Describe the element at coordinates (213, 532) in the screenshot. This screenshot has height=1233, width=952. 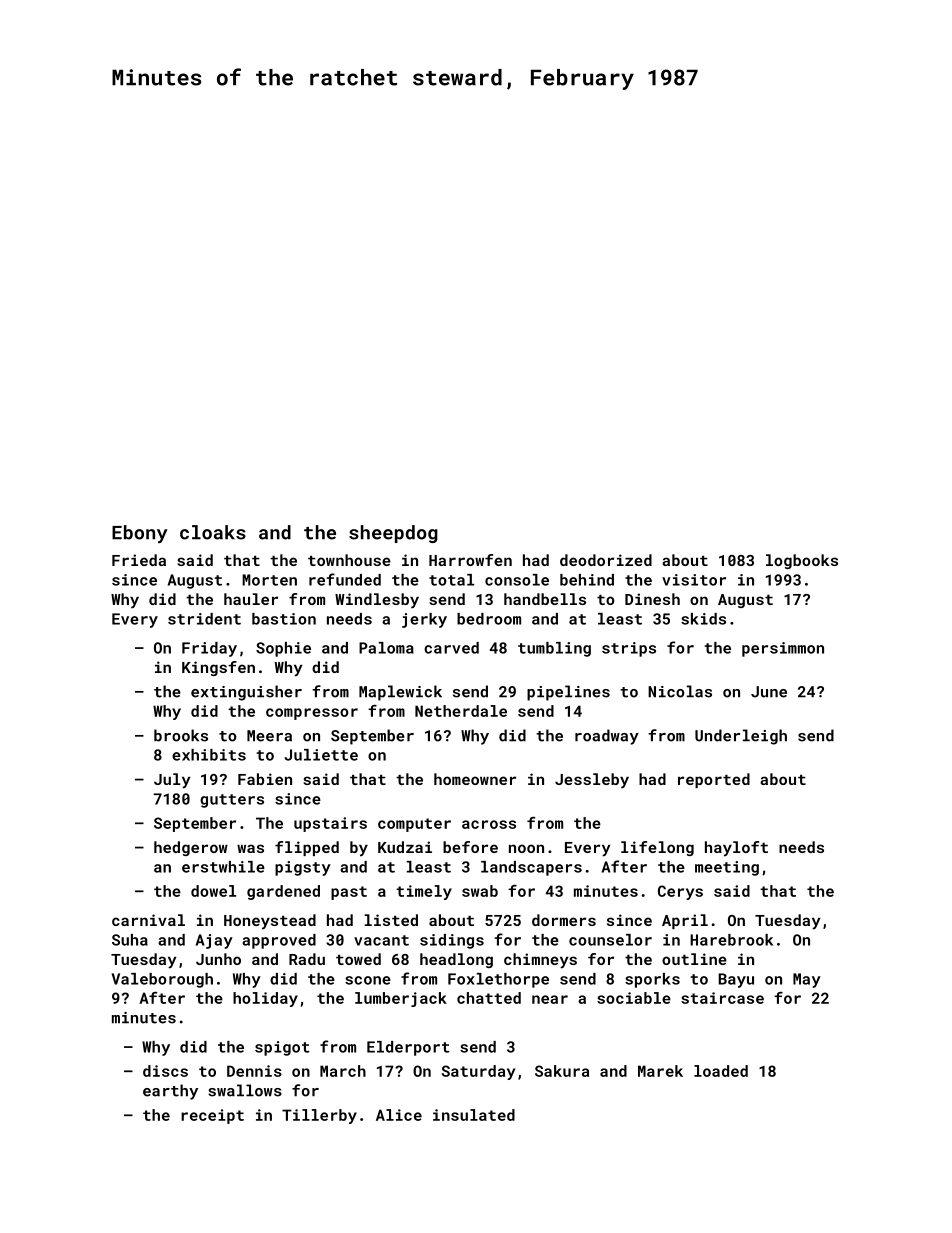
I see `cloaks` at that location.
